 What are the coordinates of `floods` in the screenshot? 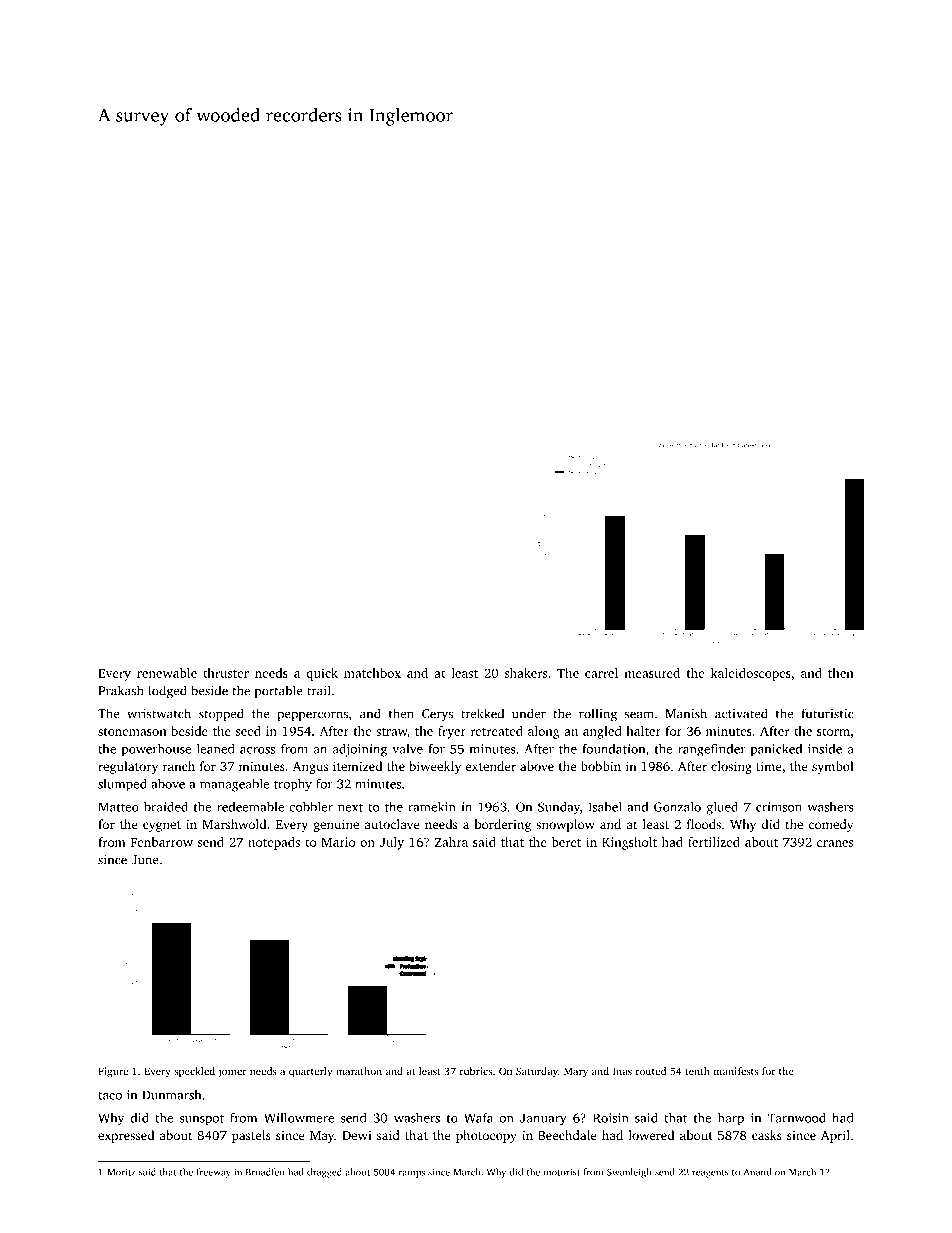 It's located at (704, 824).
